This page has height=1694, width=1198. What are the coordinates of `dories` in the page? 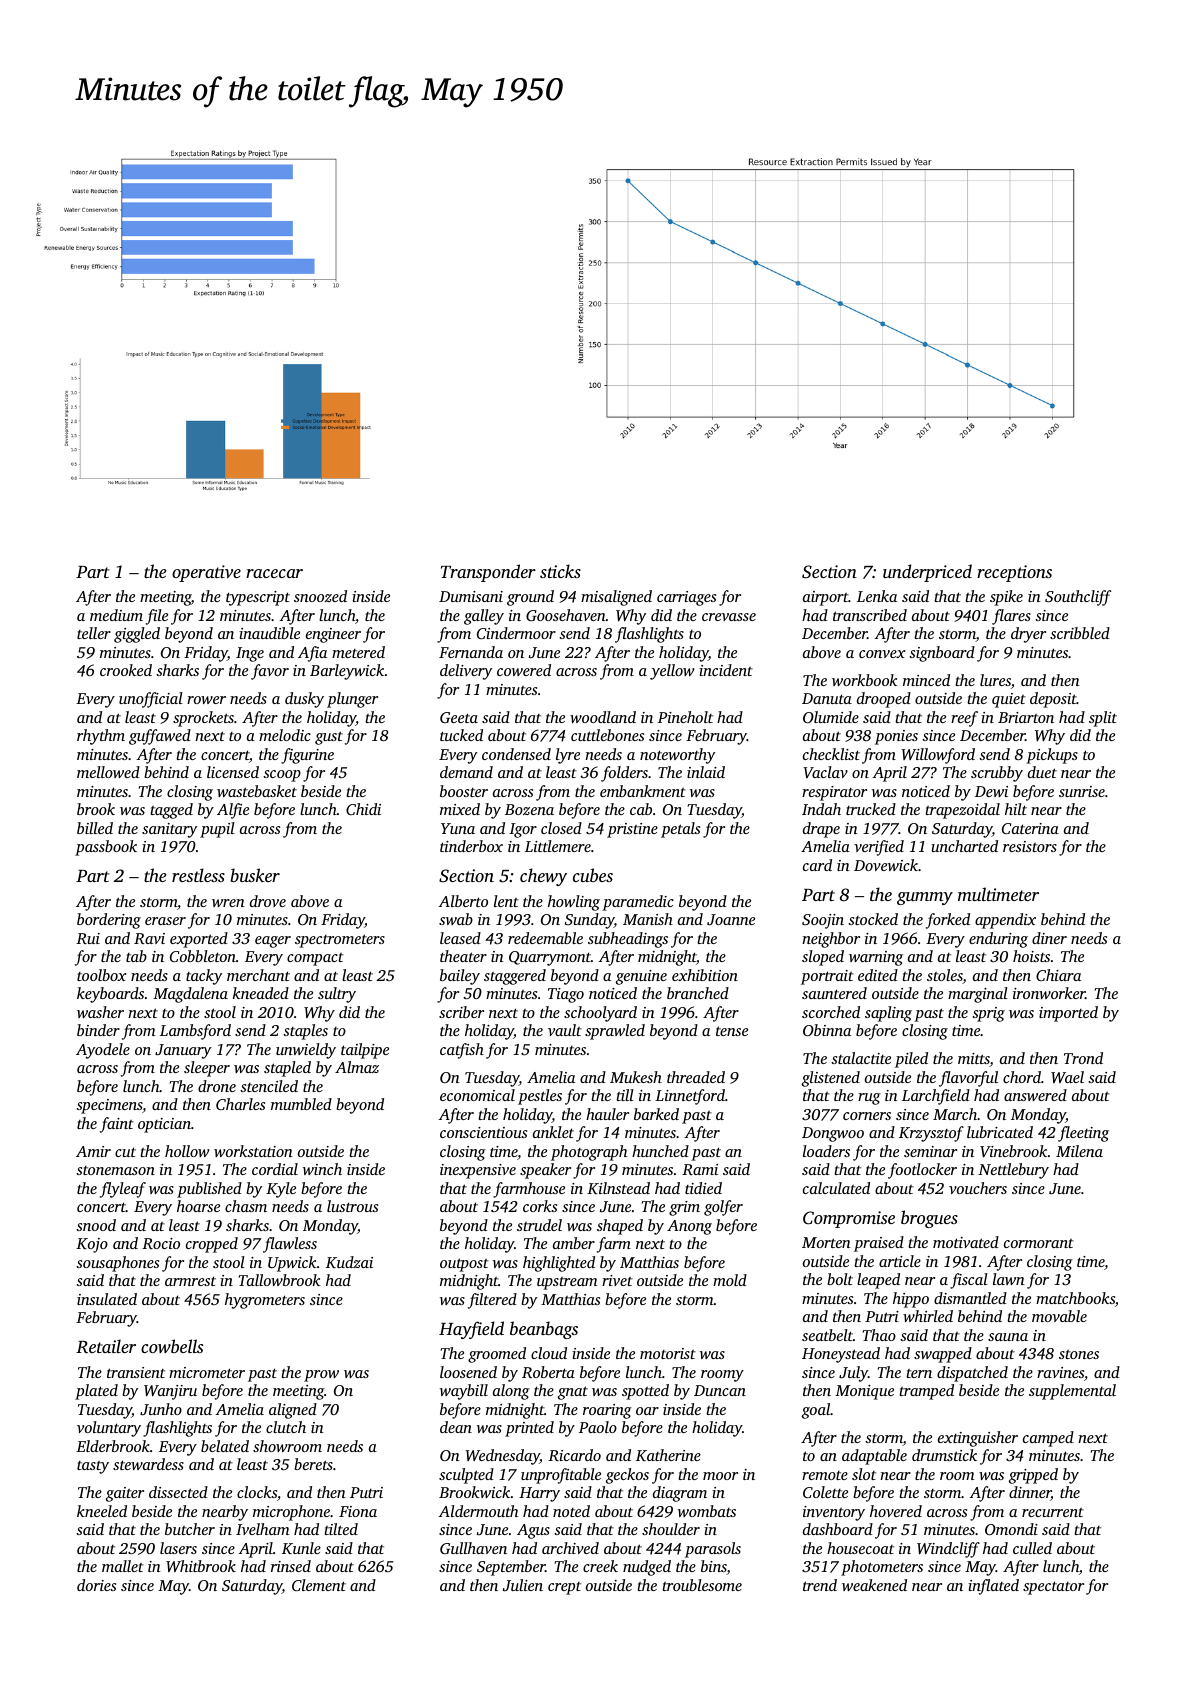 It's located at (96, 1585).
